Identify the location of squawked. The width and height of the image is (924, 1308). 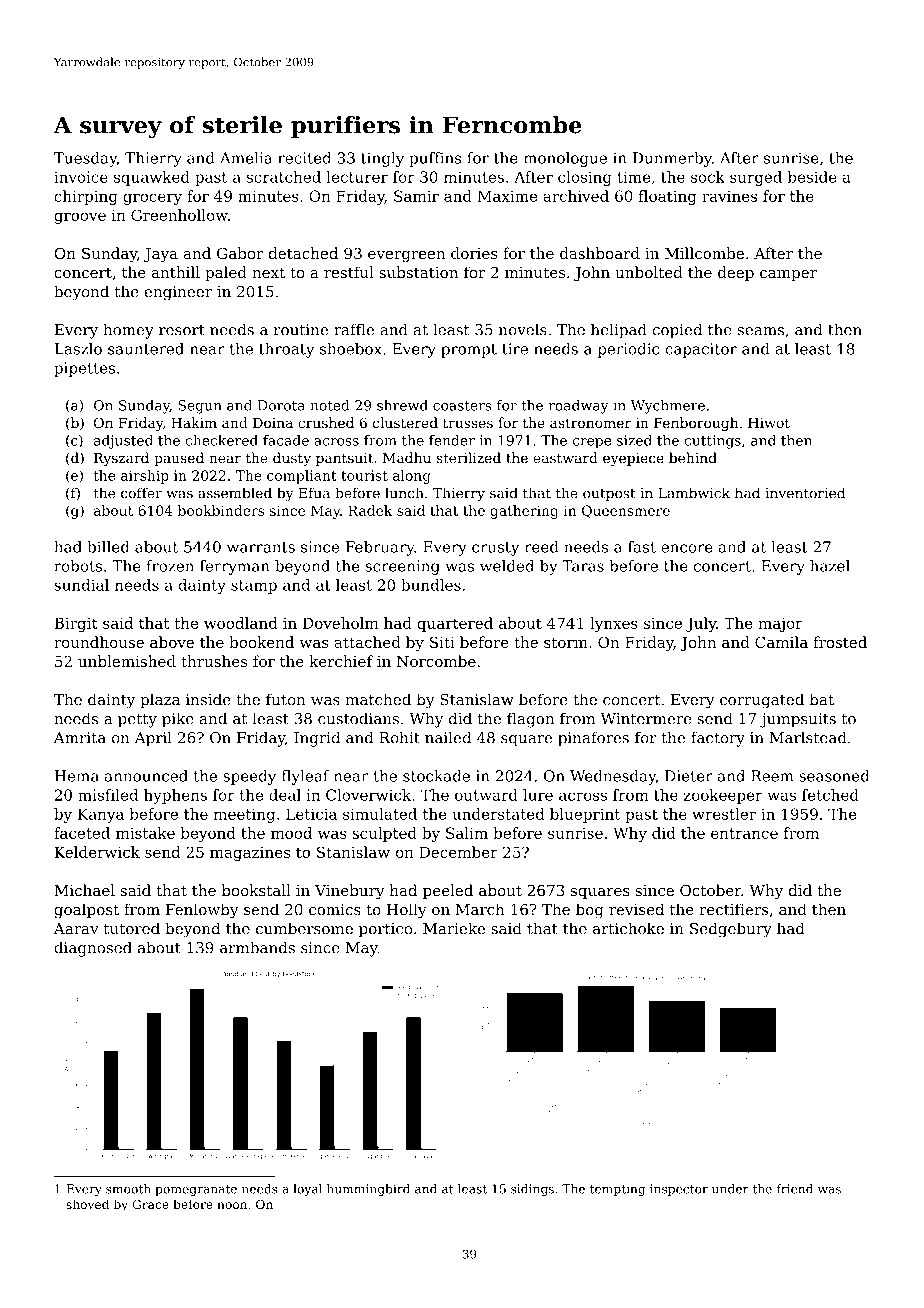
(152, 178).
